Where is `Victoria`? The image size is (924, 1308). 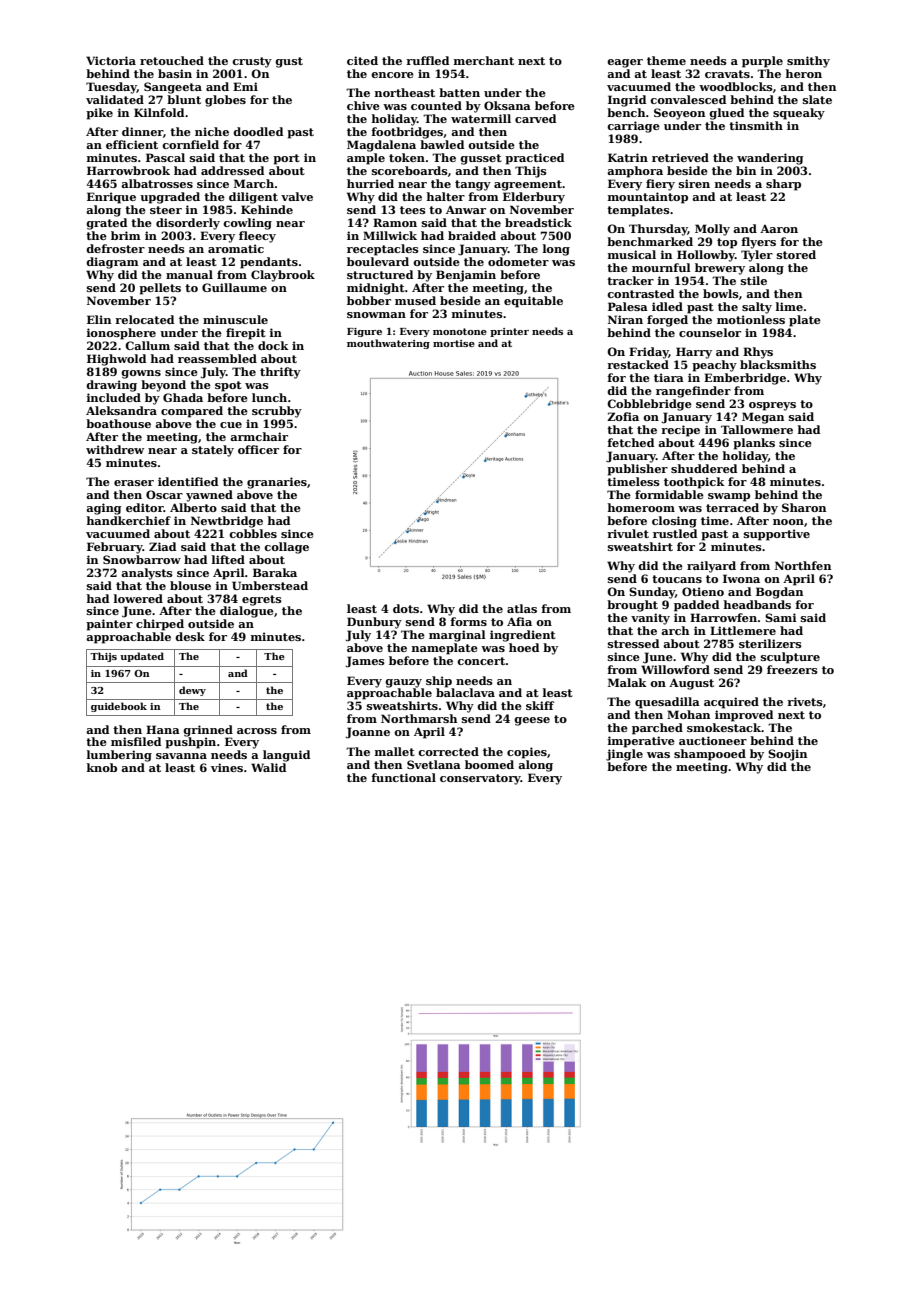
Victoria is located at coordinates (111, 60).
